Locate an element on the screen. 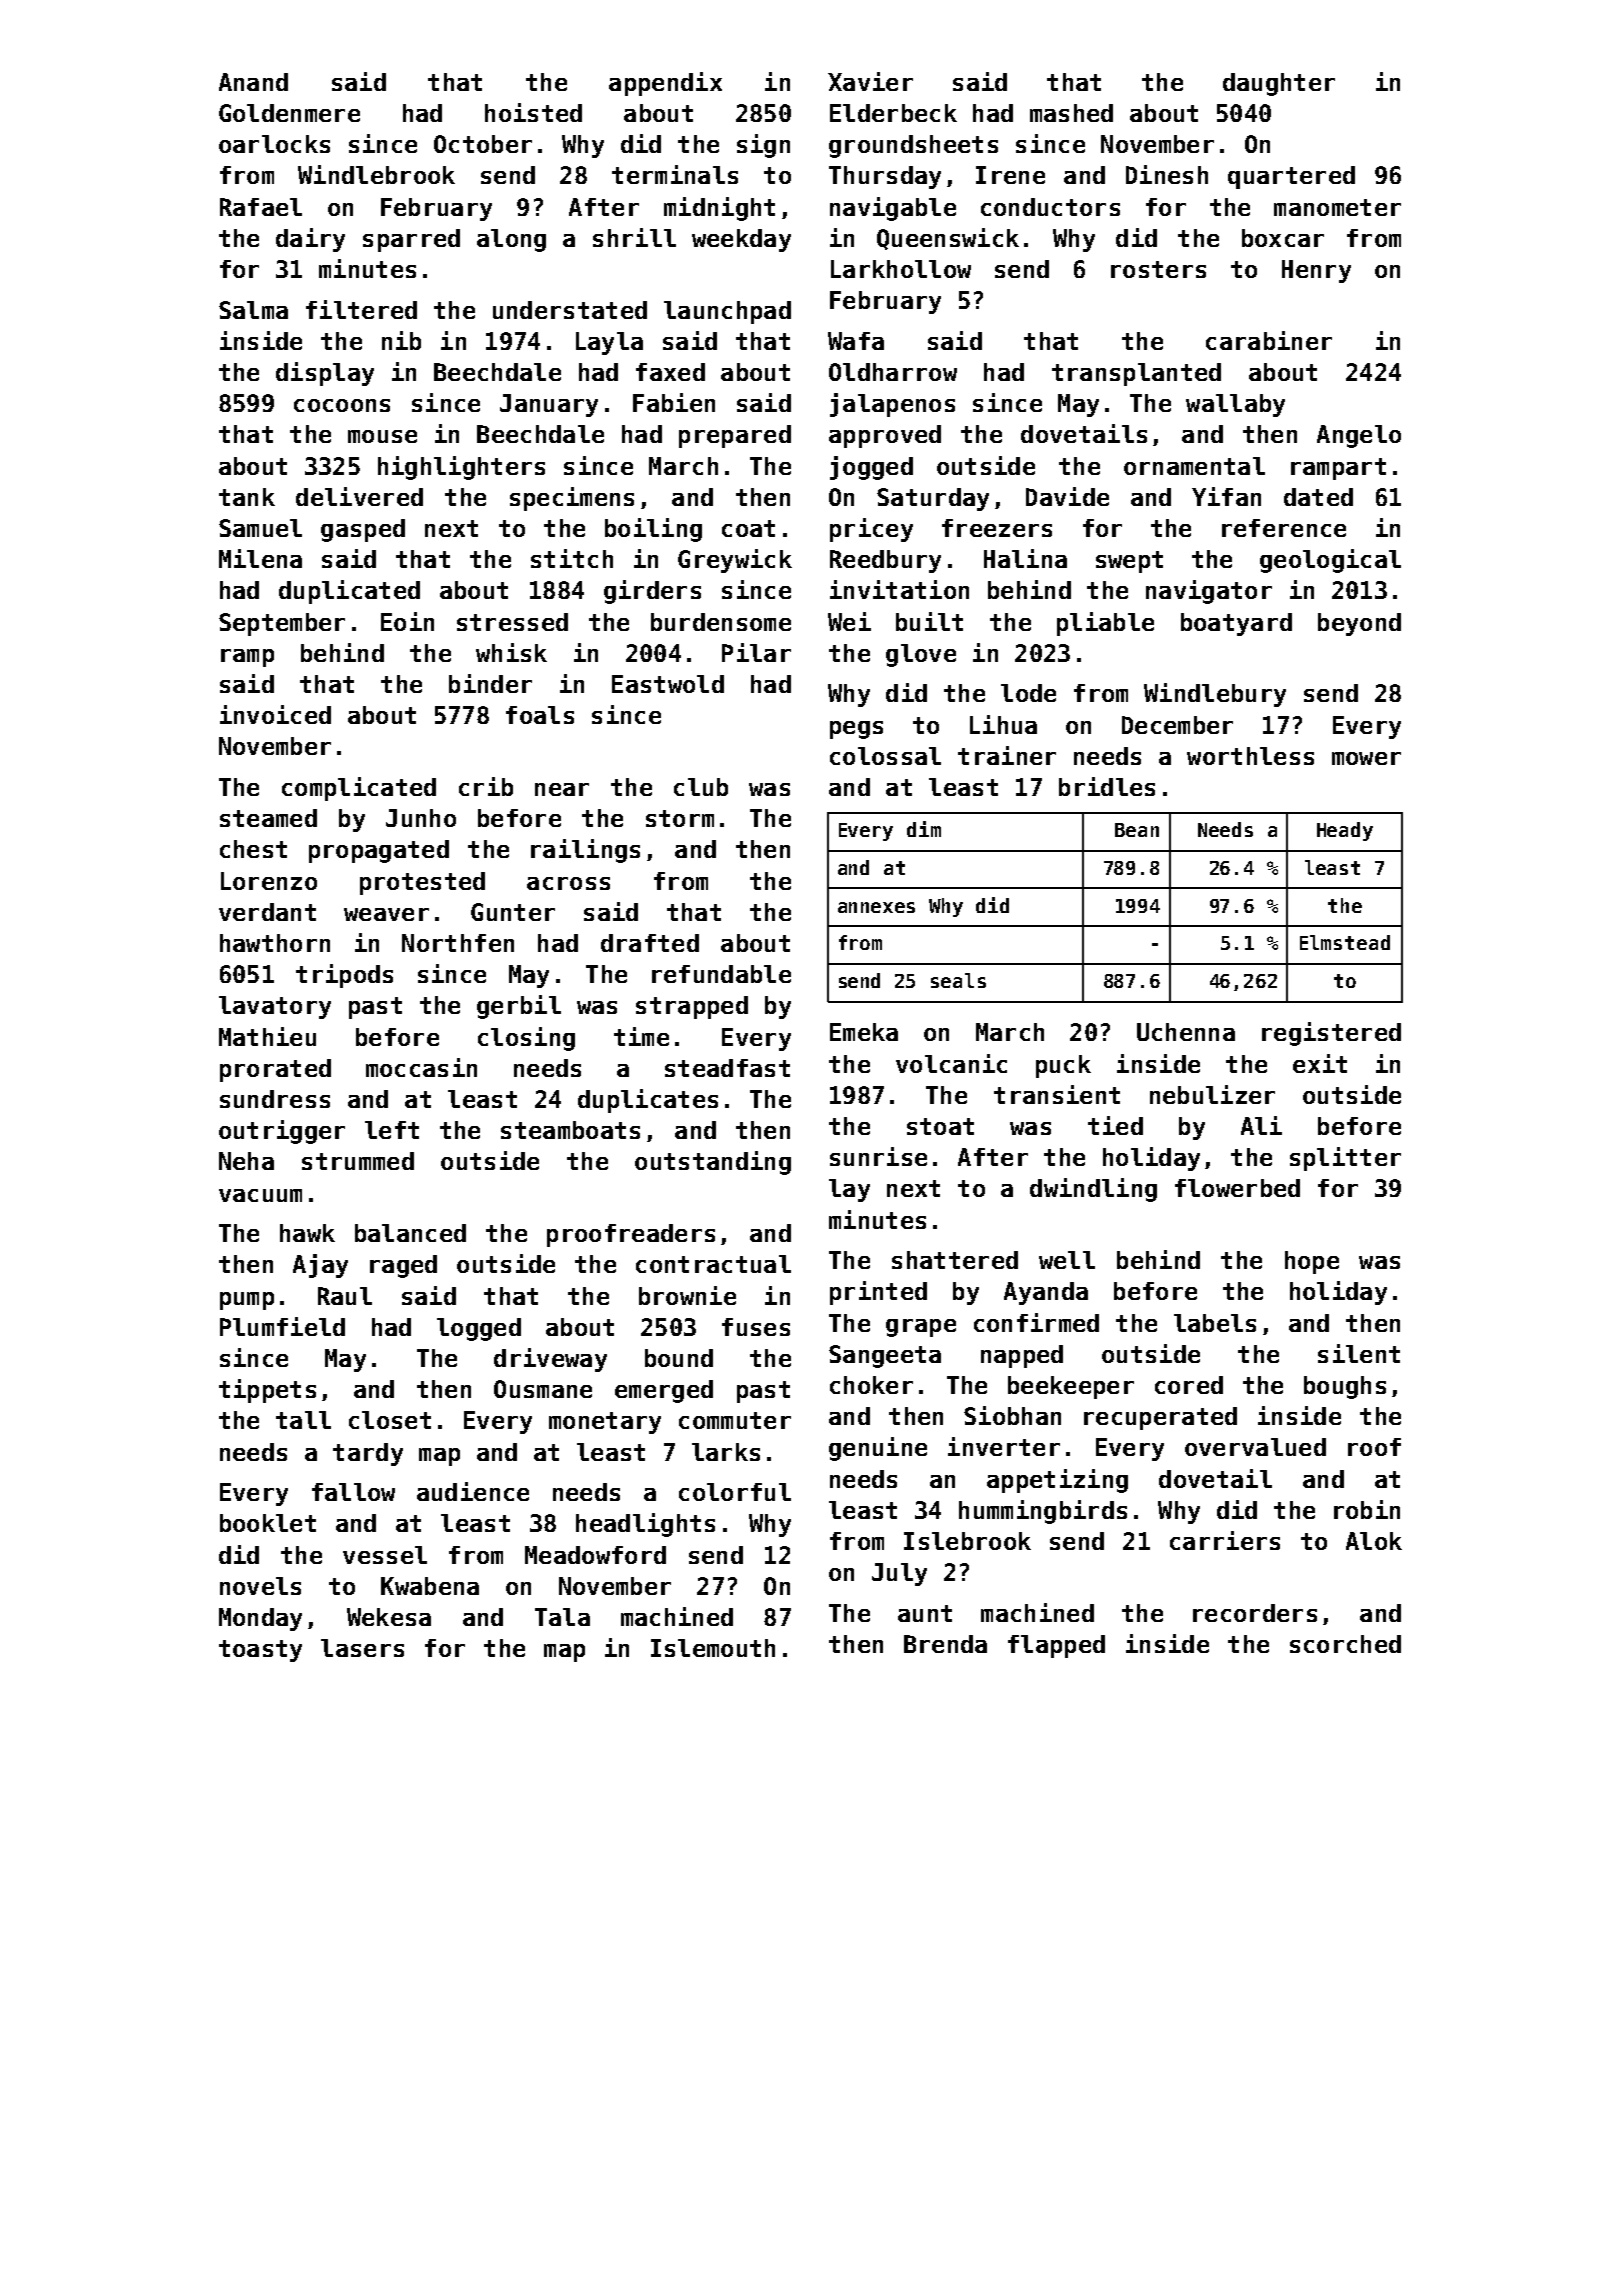 This screenshot has width=1620, height=2292. Xavier is located at coordinates (870, 81).
